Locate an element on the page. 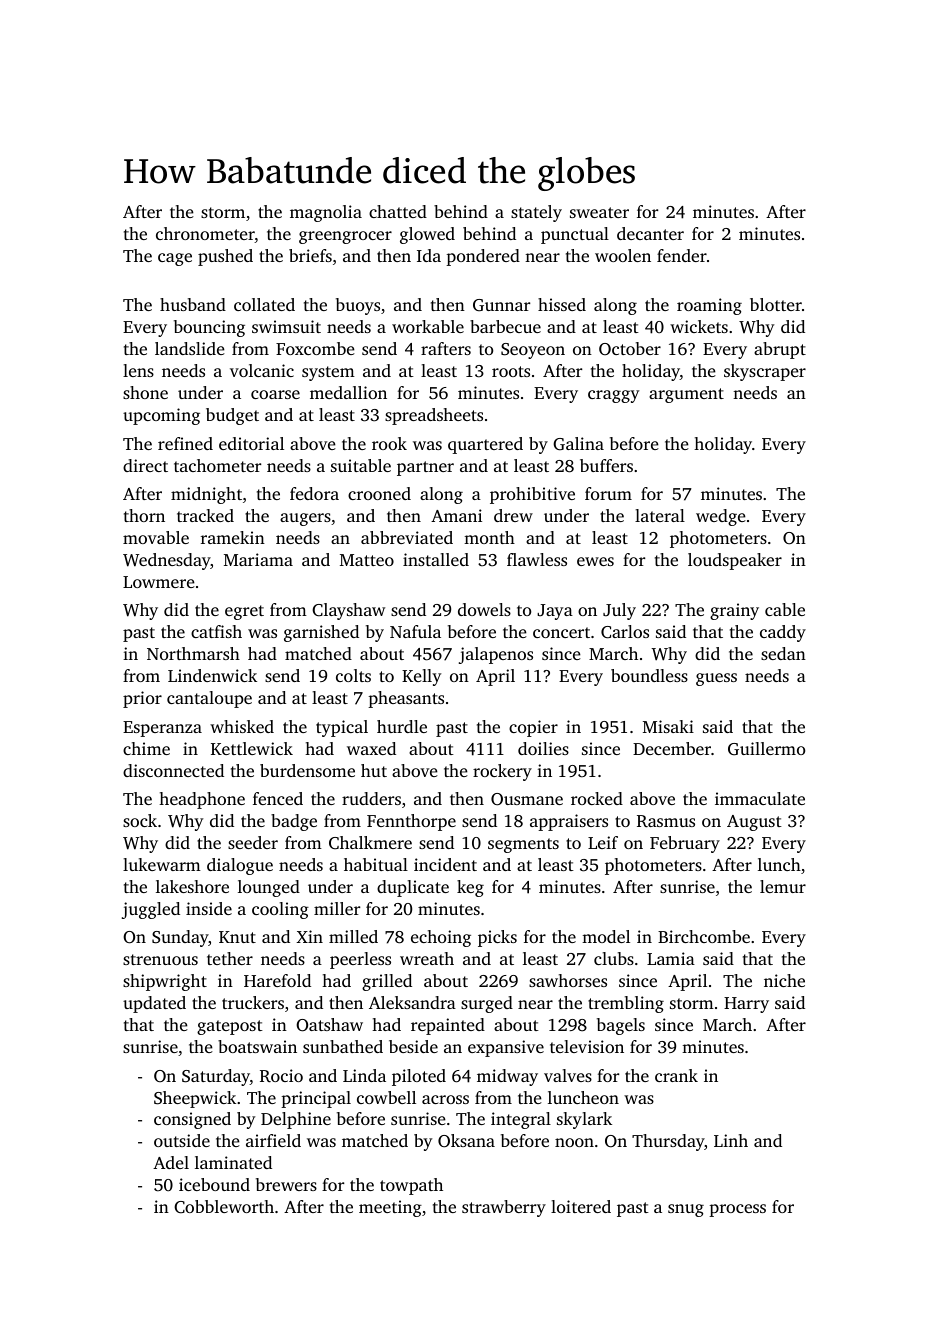 The image size is (929, 1320). segments is located at coordinates (523, 845).
